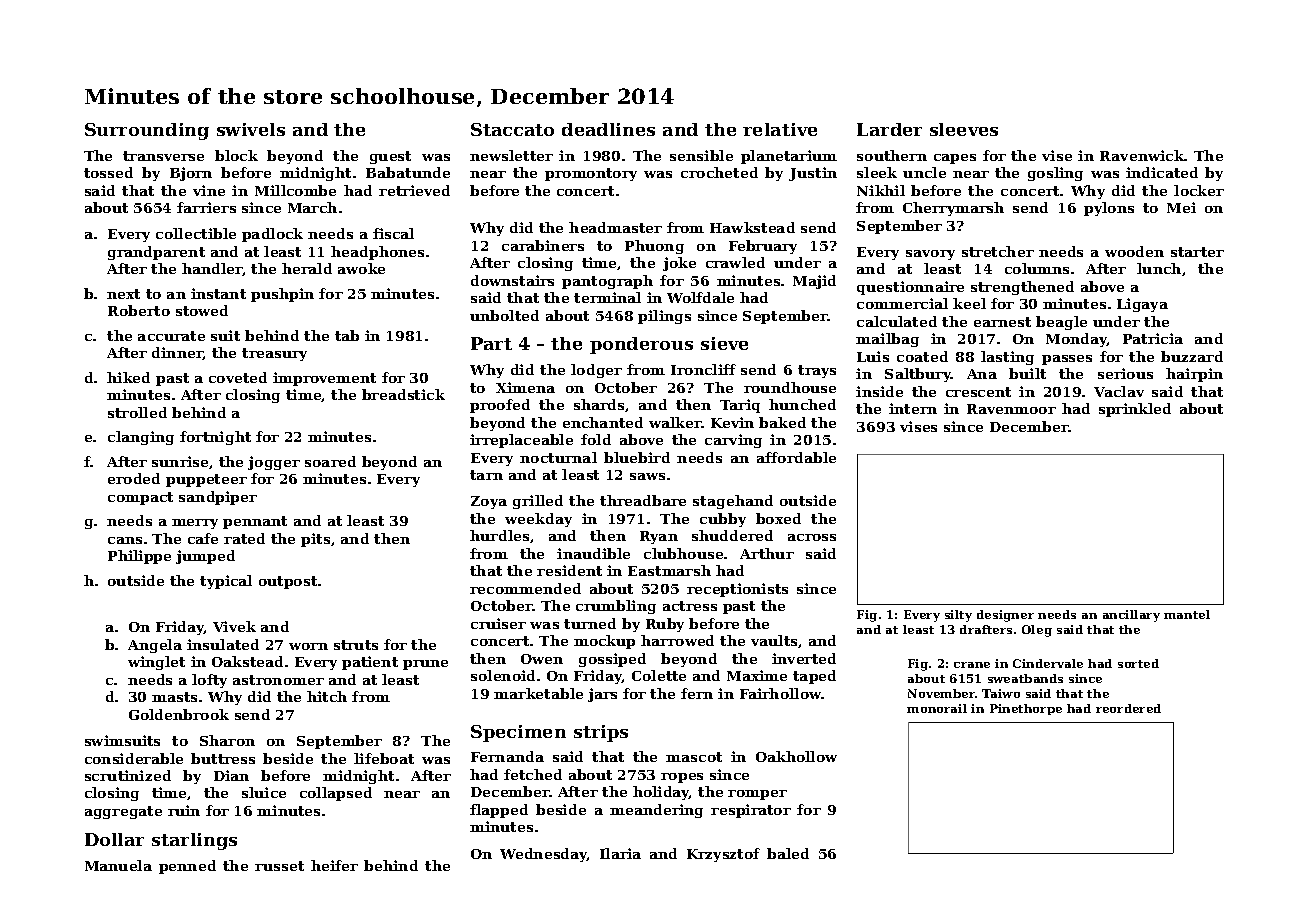 This document has height=924, width=1308. I want to click on Surrounding, so click(147, 131).
